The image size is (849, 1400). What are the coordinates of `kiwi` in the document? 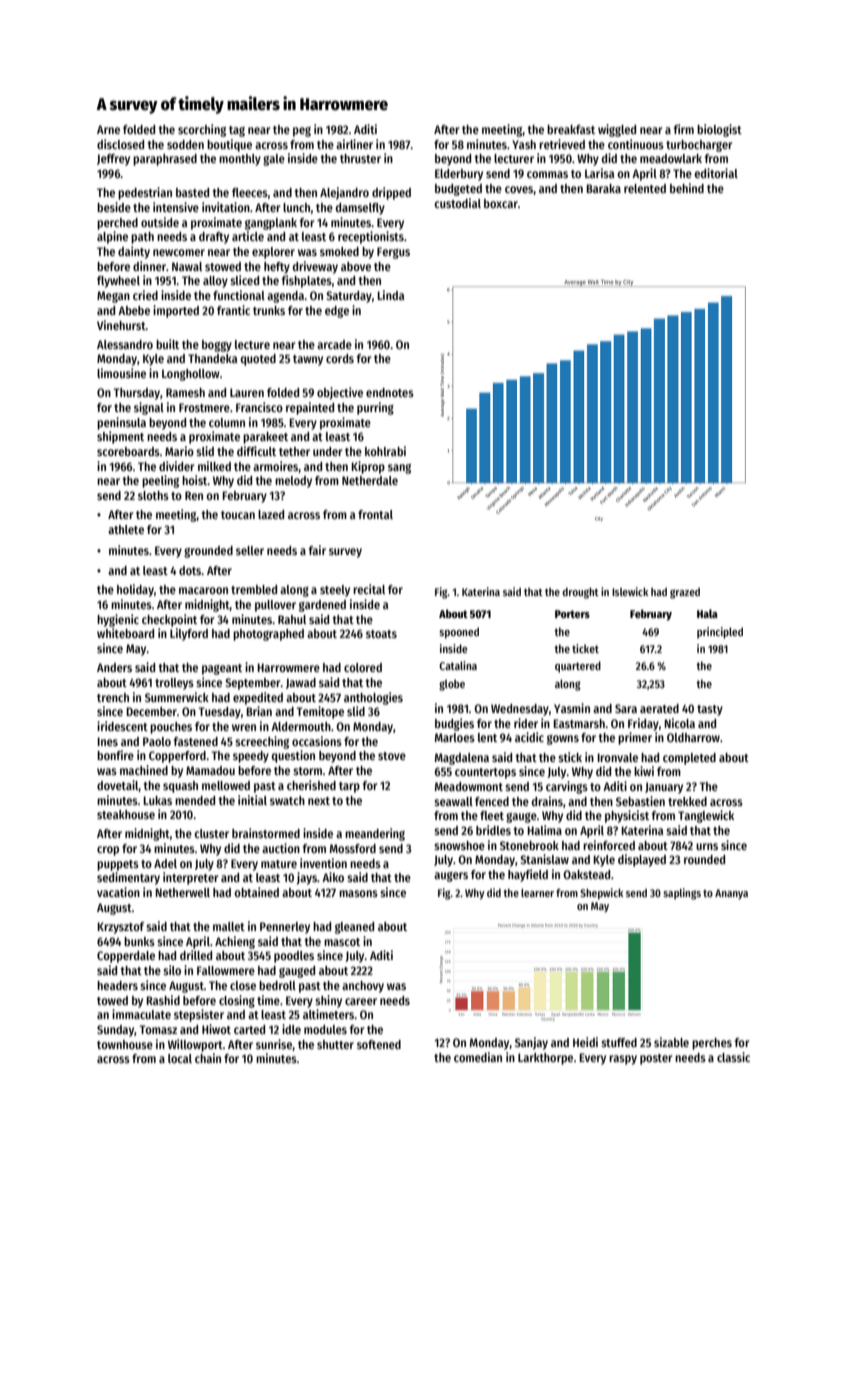 It's located at (644, 771).
